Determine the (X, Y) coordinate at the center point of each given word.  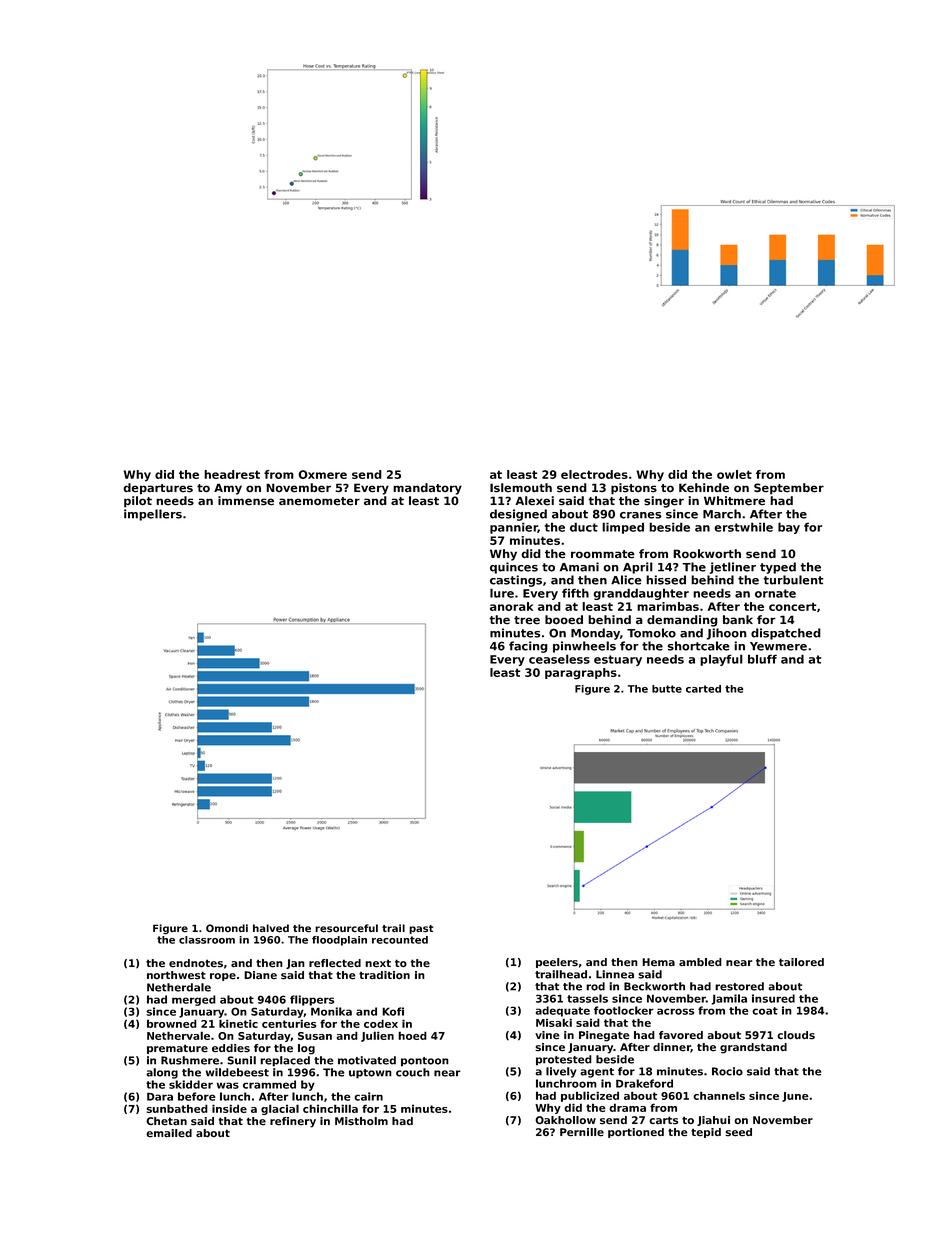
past (421, 929)
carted (703, 689)
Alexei (534, 501)
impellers (153, 515)
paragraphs (581, 674)
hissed (666, 580)
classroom (207, 940)
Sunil (241, 1060)
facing (528, 647)
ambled (700, 962)
